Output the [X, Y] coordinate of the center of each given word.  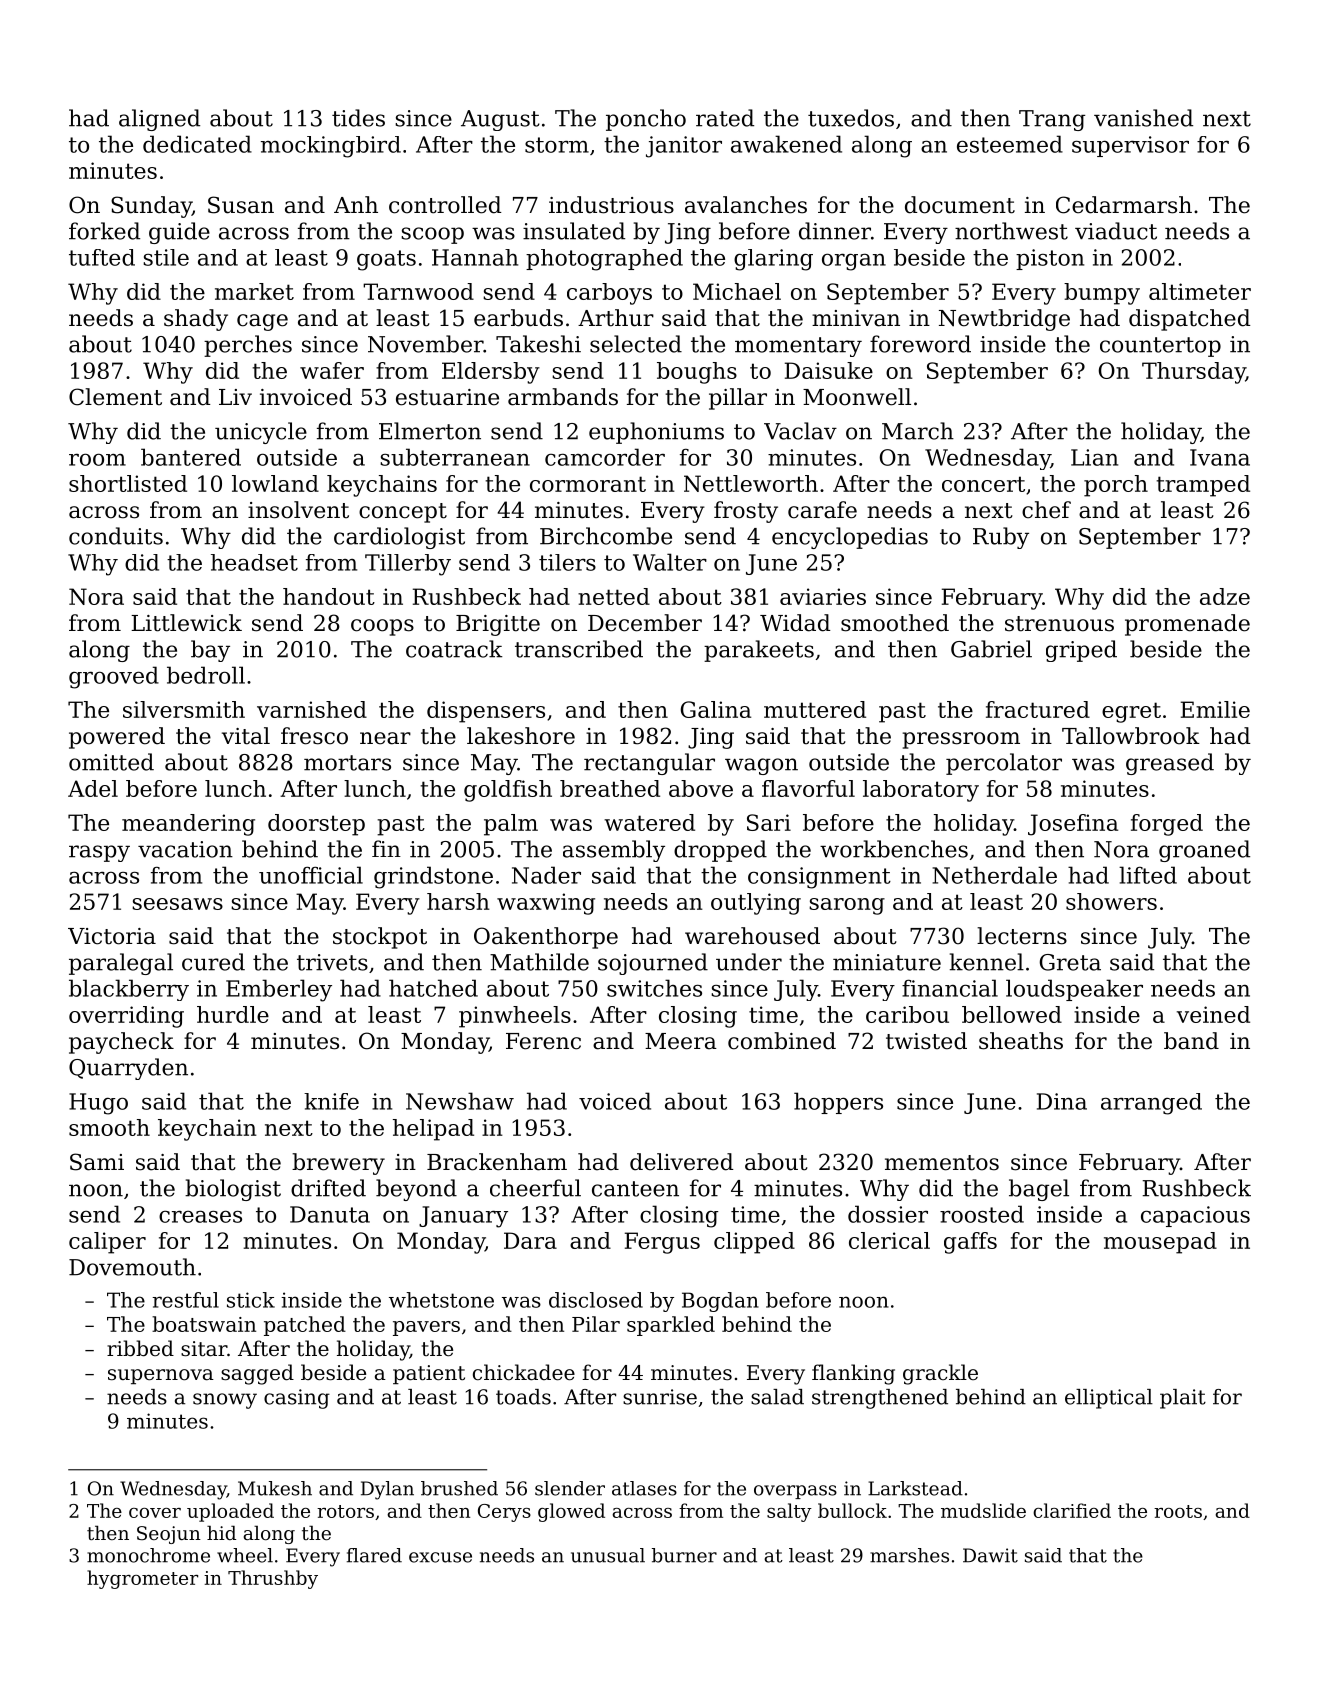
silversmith [184, 709]
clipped [754, 1243]
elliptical [1109, 1399]
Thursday [1194, 373]
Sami [97, 1162]
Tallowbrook [1131, 736]
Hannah [475, 257]
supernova [161, 1376]
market [254, 291]
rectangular [649, 764]
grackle [940, 1374]
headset [254, 562]
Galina [716, 709]
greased [1170, 764]
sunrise [660, 1397]
